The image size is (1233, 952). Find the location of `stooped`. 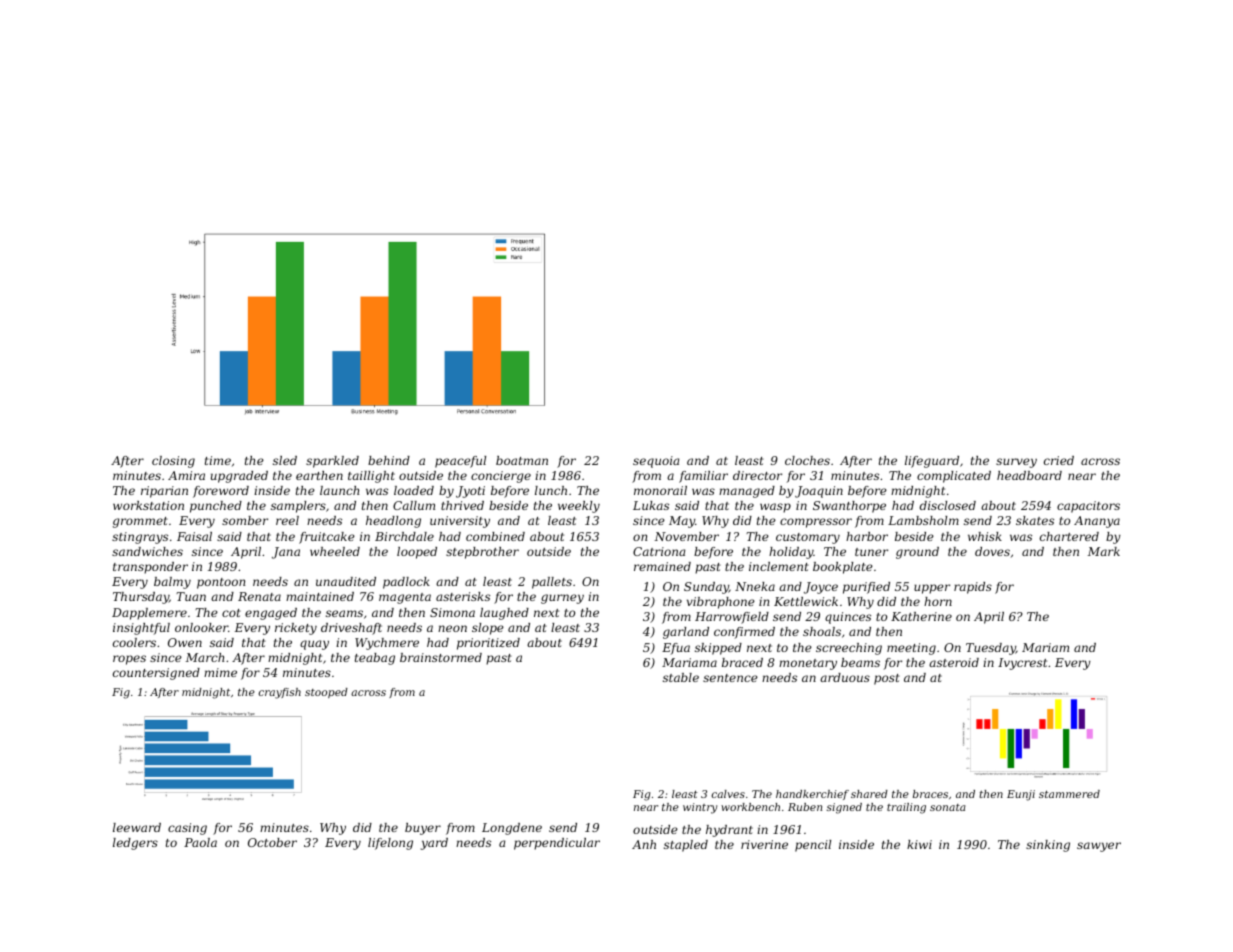

stooped is located at coordinates (326, 693).
